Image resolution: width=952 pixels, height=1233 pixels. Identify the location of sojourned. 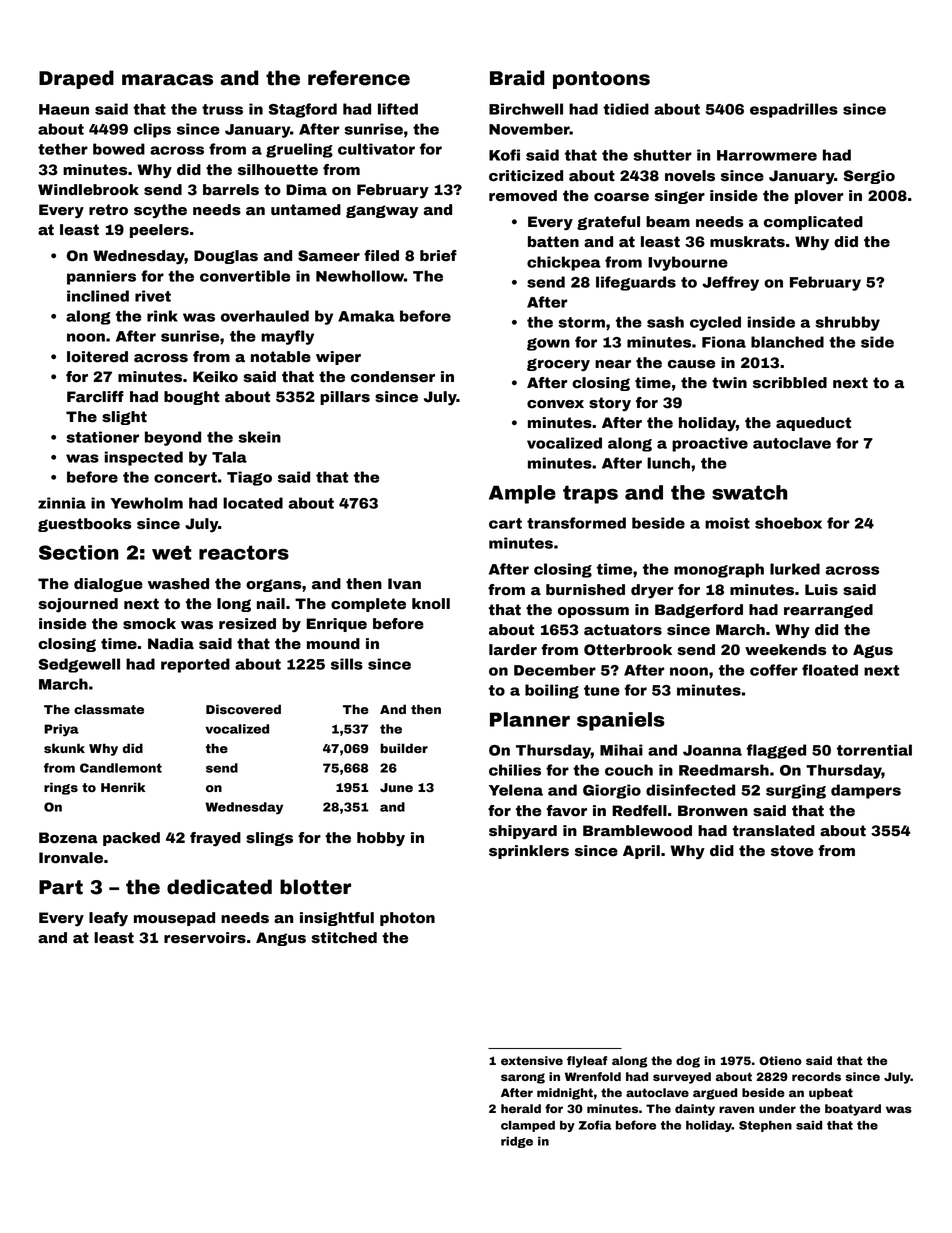
(78, 605).
